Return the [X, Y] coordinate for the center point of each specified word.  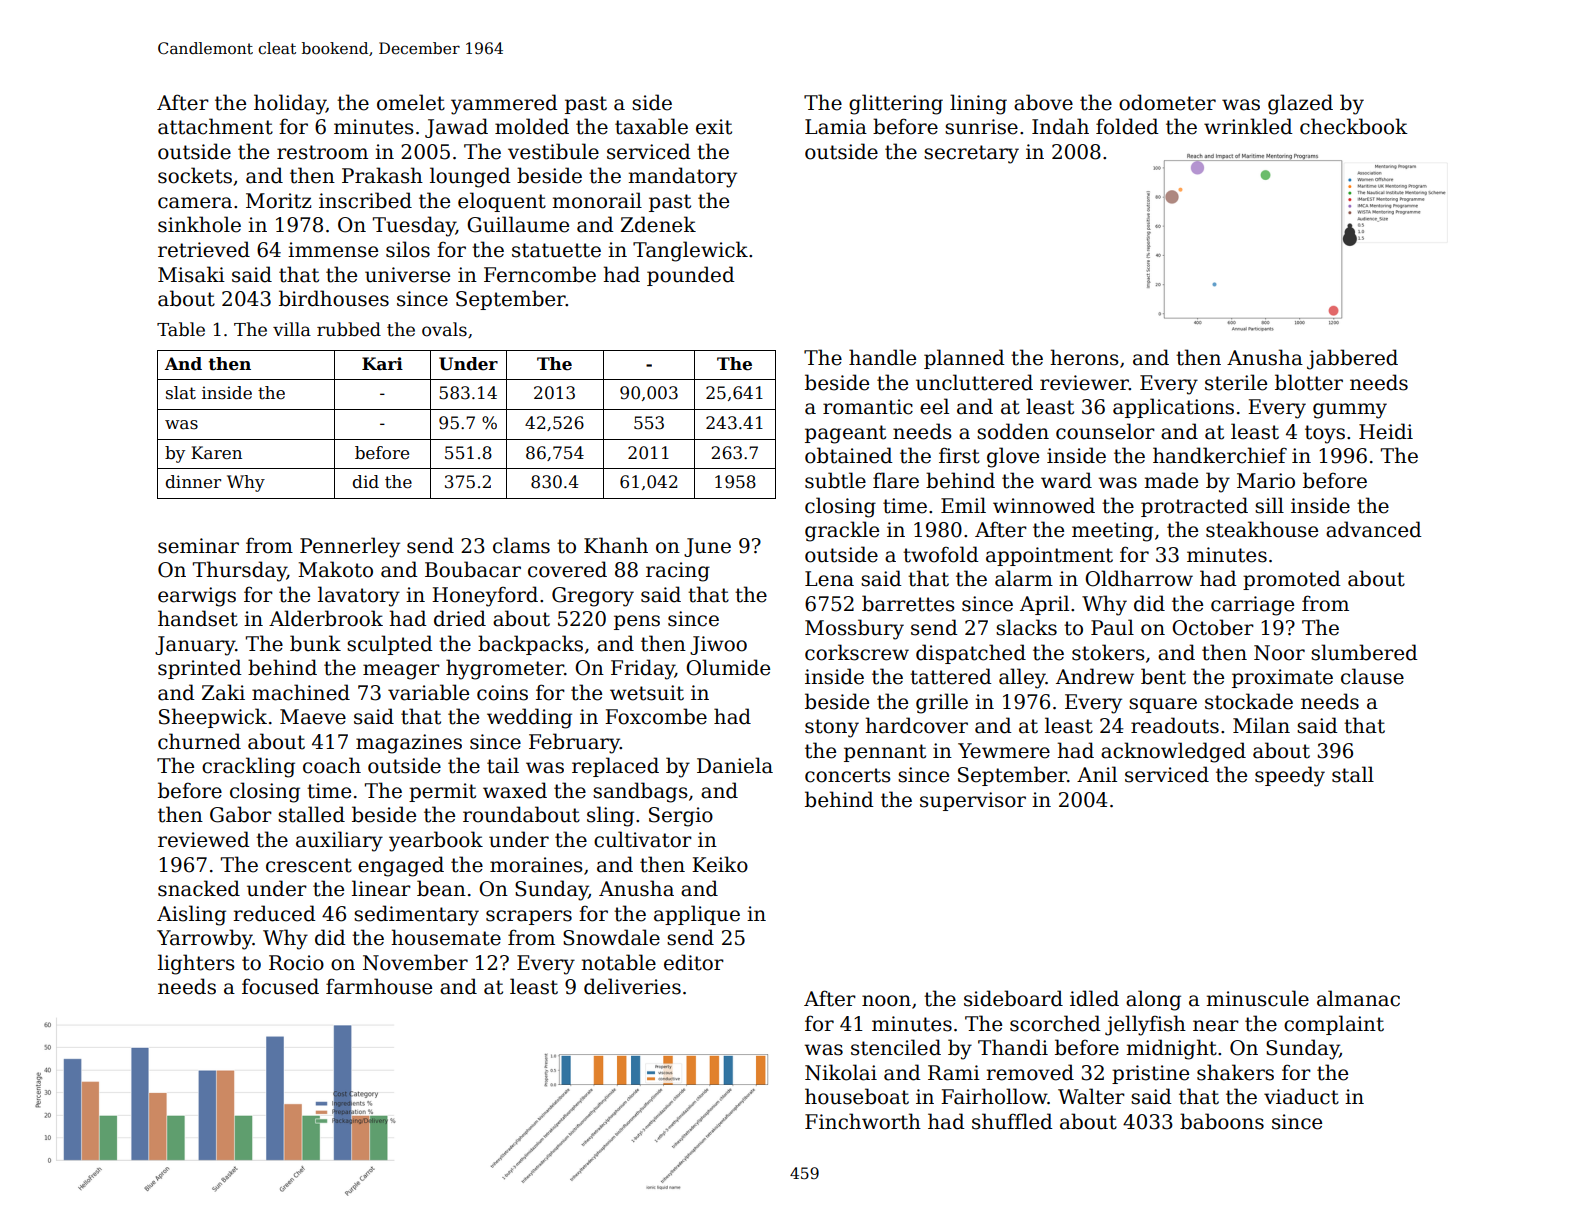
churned [199, 741]
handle [882, 357]
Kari [382, 364]
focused [280, 986]
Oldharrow [1139, 578]
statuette [556, 250]
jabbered [1352, 359]
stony [832, 728]
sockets [195, 175]
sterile [1236, 382]
